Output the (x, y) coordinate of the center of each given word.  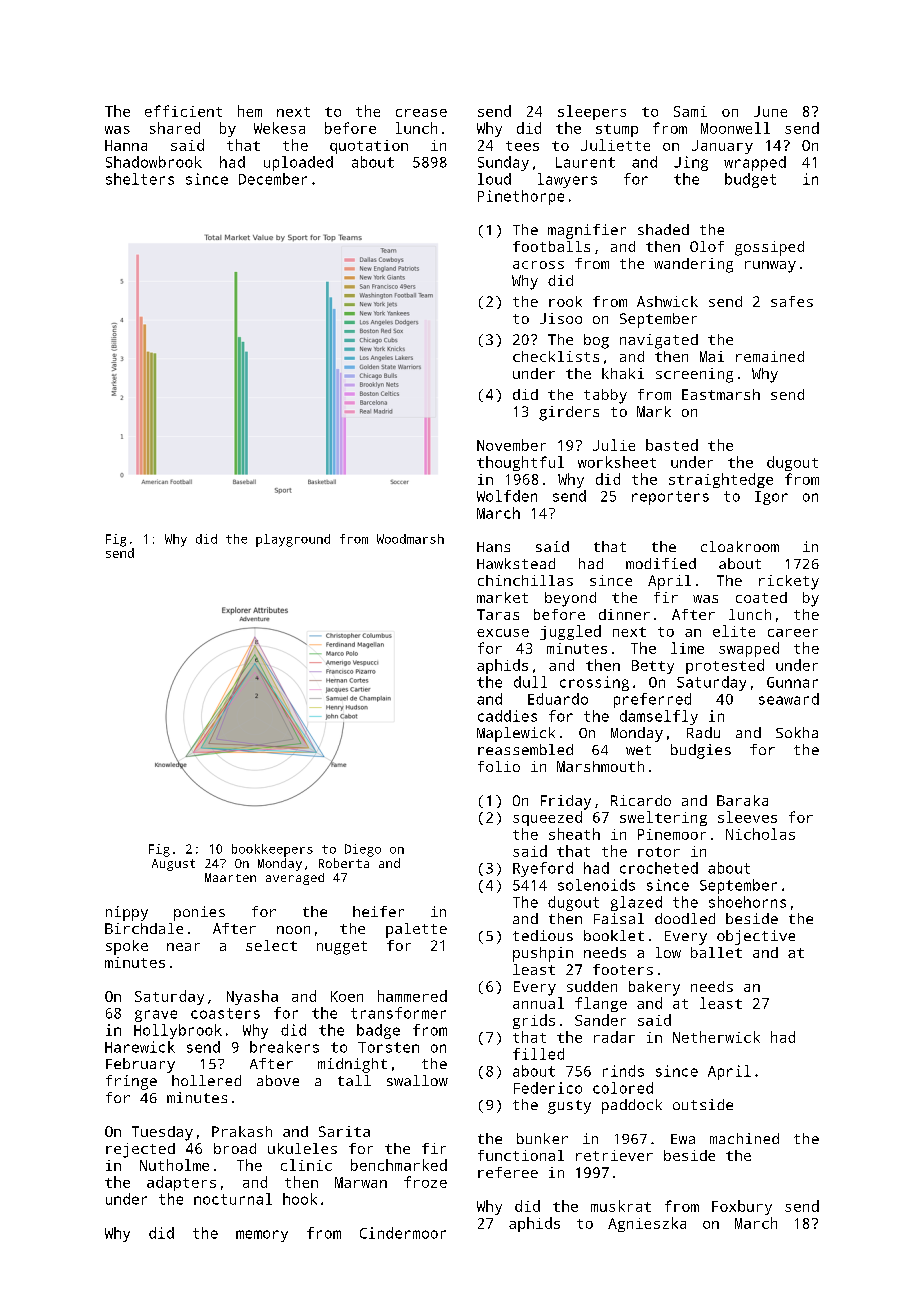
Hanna (126, 145)
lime (687, 648)
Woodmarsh (410, 539)
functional (521, 1155)
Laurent (585, 162)
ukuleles (302, 1148)
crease (421, 113)
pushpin (543, 954)
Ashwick (667, 301)
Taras (498, 614)
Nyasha (252, 997)
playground (293, 540)
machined (744, 1138)
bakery (654, 988)
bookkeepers (272, 850)
